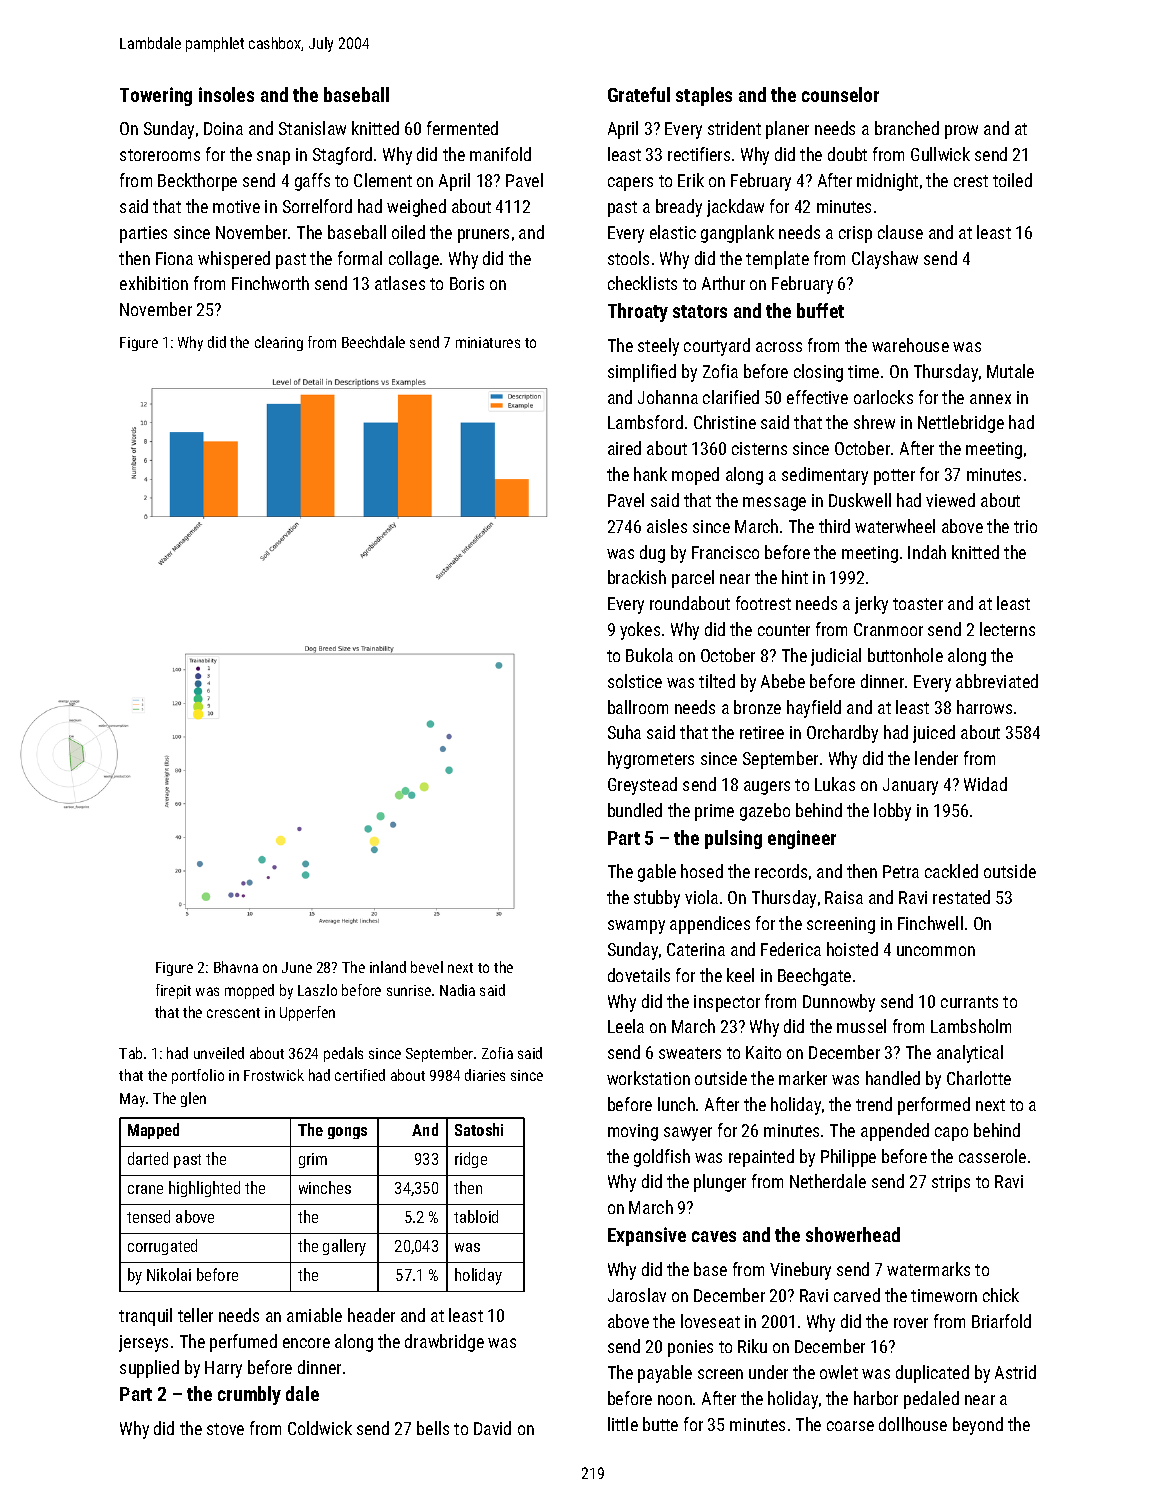  What do you see at coordinates (624, 732) in the image?
I see `Suha` at bounding box center [624, 732].
